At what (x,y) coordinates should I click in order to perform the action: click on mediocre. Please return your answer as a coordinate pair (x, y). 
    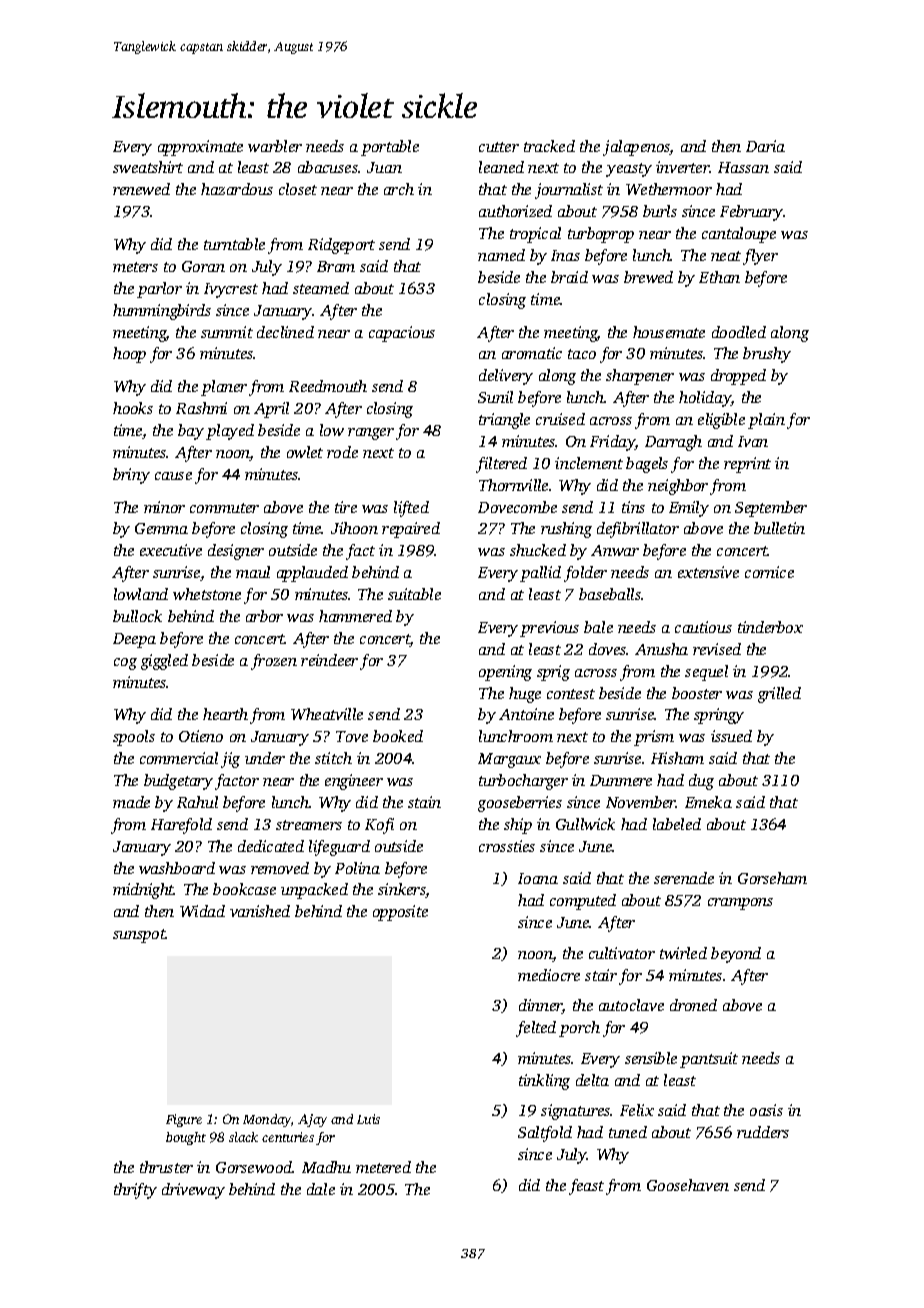
    Looking at the image, I should click on (549, 975).
